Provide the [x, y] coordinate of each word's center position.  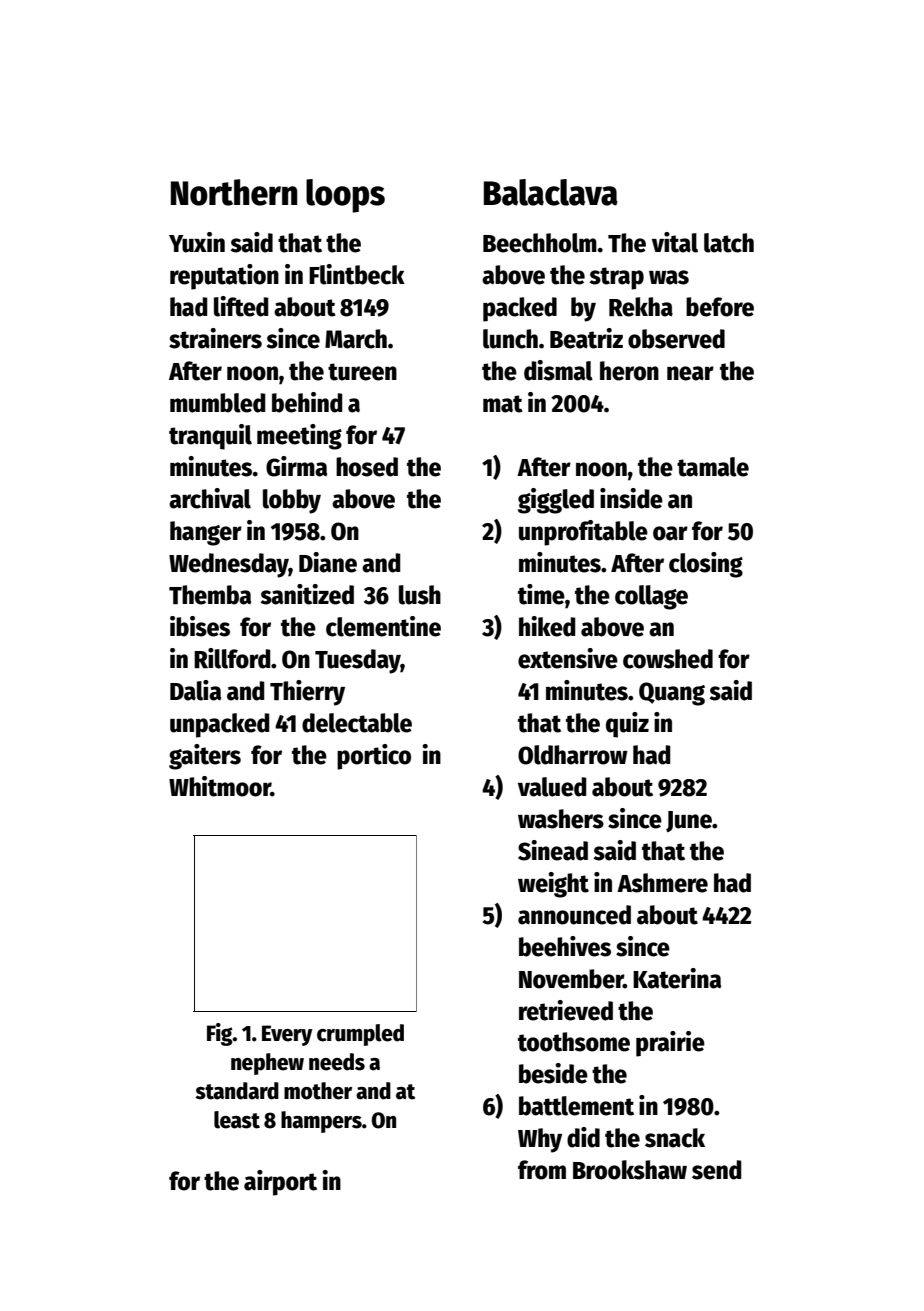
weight [553, 885]
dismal [558, 370]
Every [287, 1035]
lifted [241, 306]
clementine [383, 626]
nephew [267, 1064]
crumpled [360, 1035]
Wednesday [229, 565]
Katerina [677, 978]
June [689, 821]
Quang [672, 694]
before [720, 307]
